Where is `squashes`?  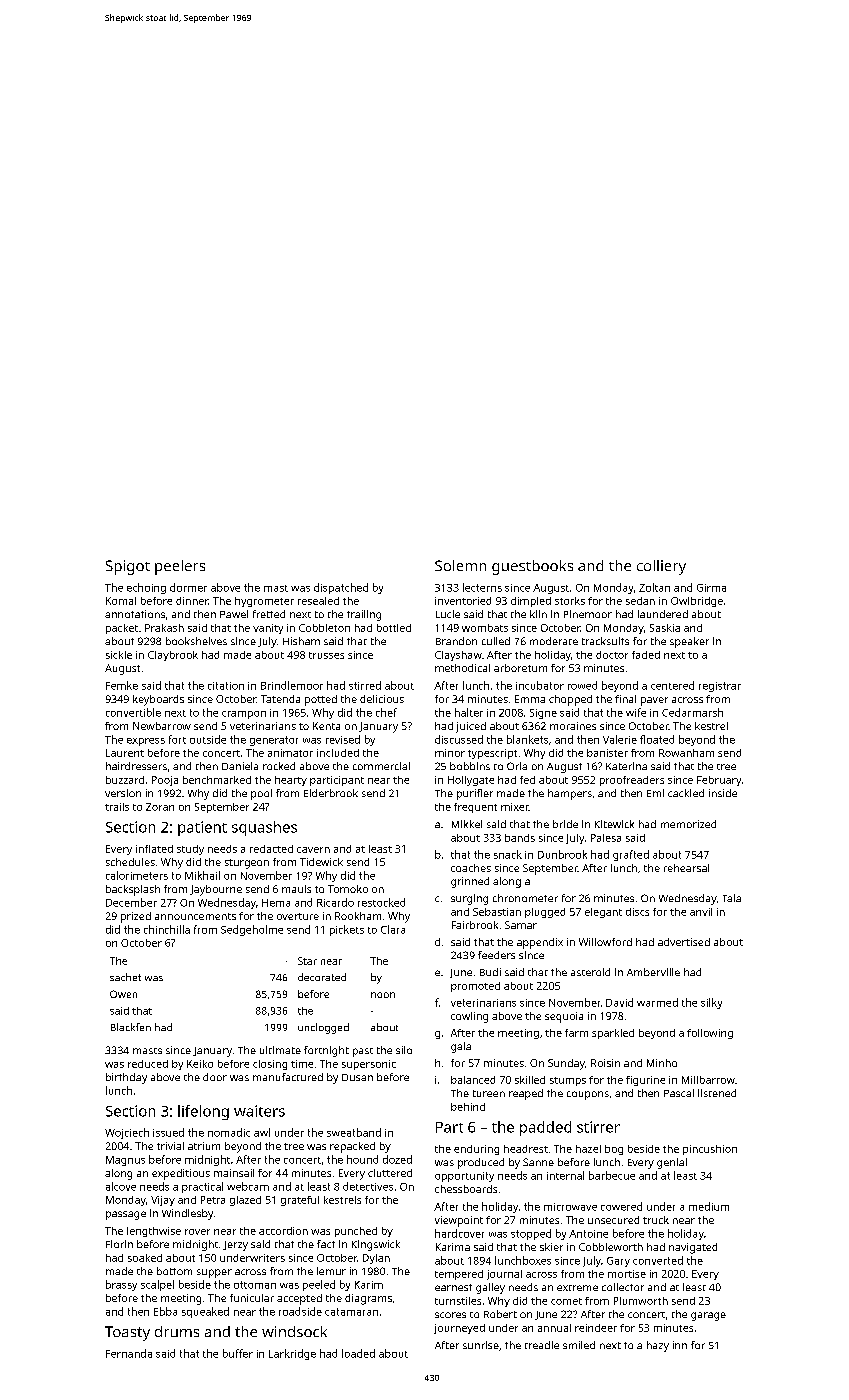 squashes is located at coordinates (264, 828).
